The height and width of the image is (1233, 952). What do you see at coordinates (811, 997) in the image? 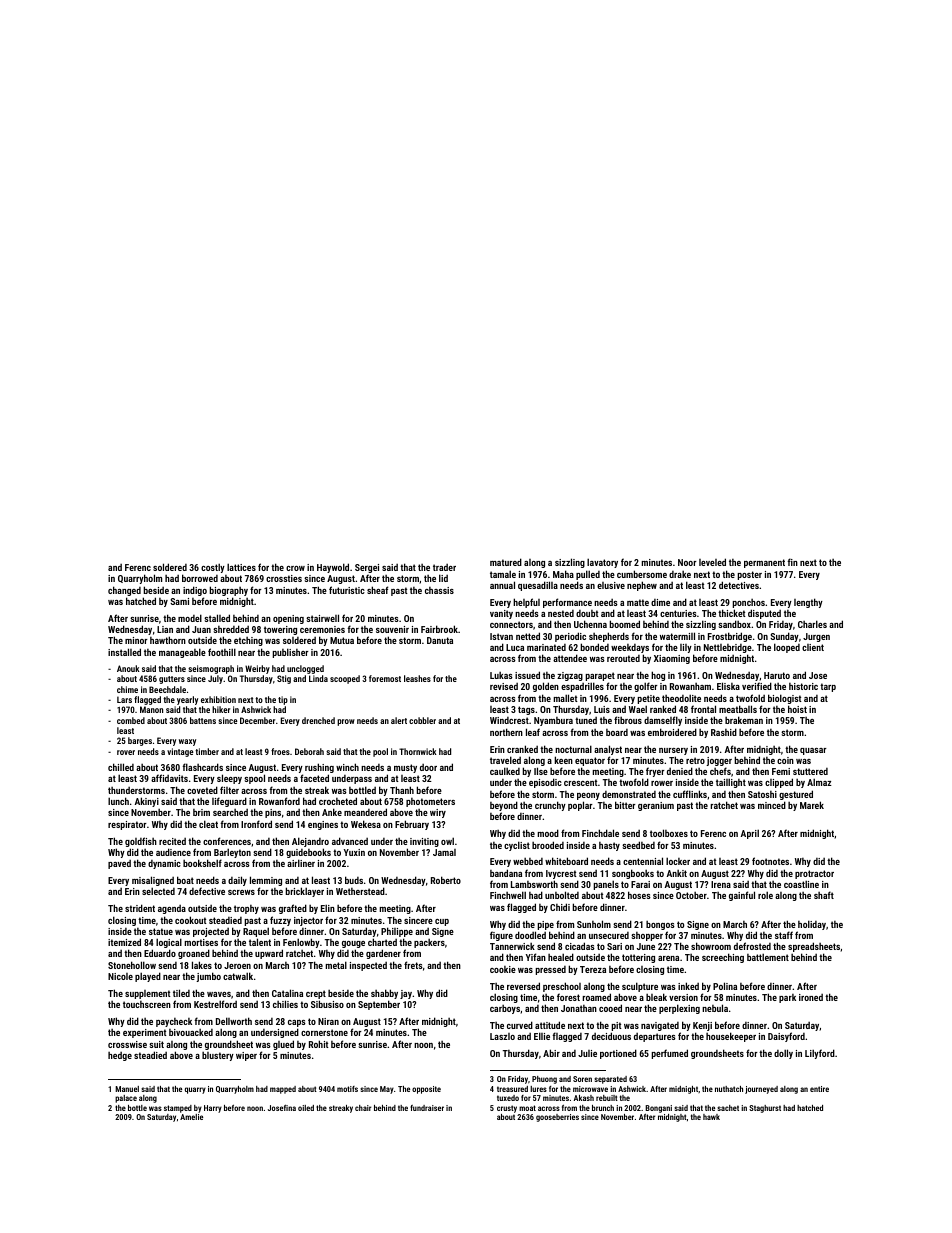
I see `ironed` at bounding box center [811, 997].
